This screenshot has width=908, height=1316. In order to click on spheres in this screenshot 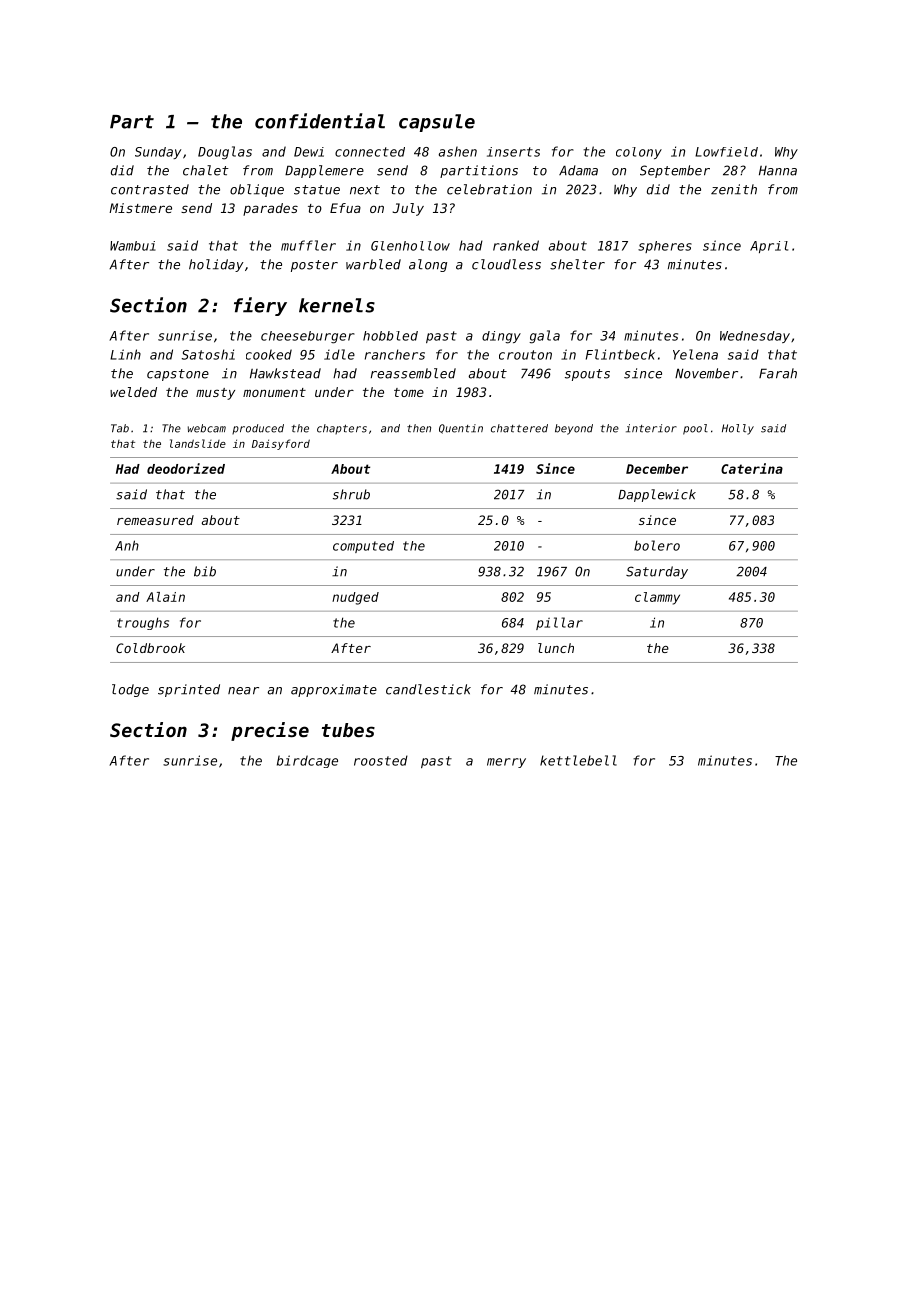, I will do `click(665, 247)`.
